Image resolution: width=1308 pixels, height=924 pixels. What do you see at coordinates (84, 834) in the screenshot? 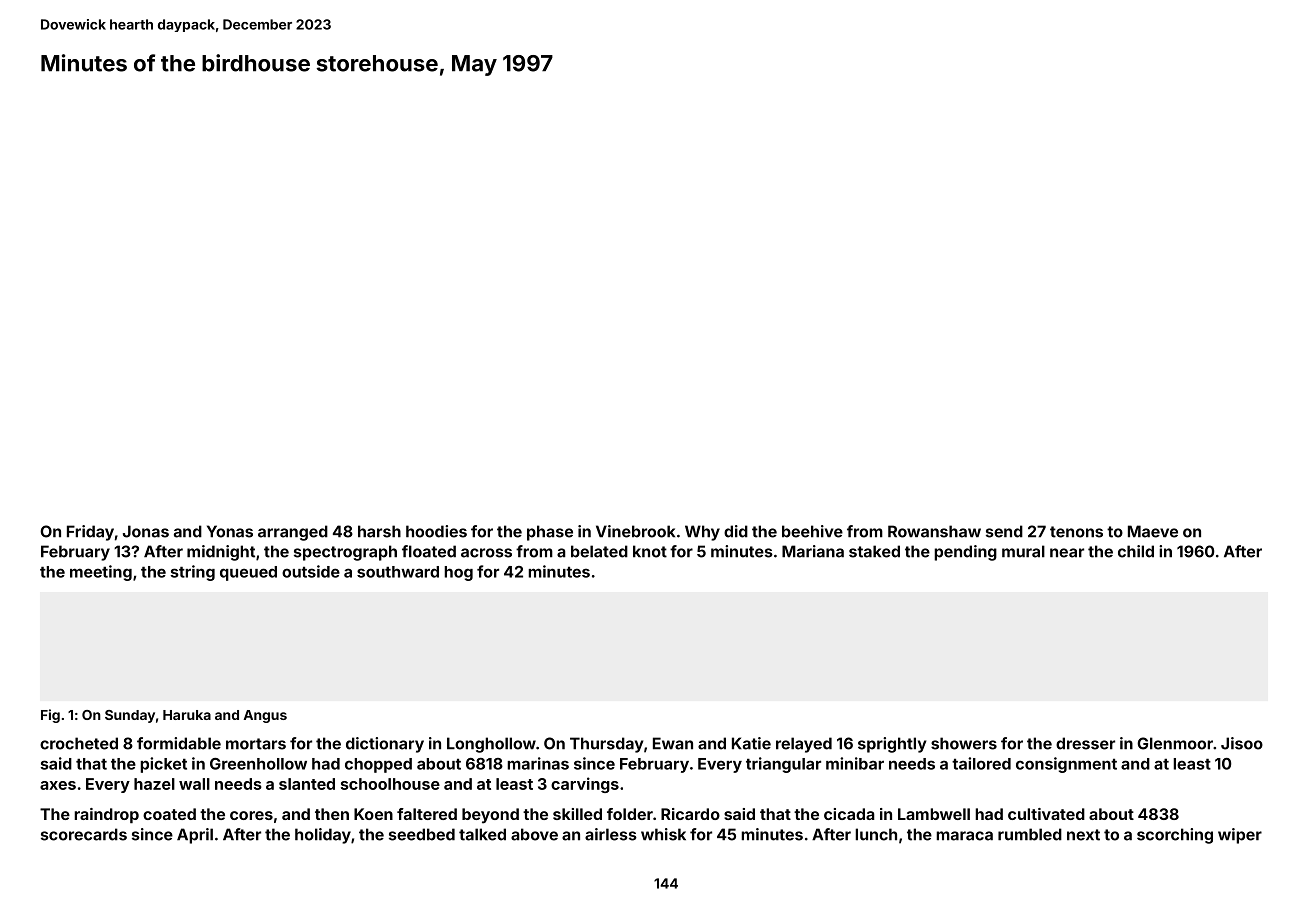
I see `scorecards` at bounding box center [84, 834].
